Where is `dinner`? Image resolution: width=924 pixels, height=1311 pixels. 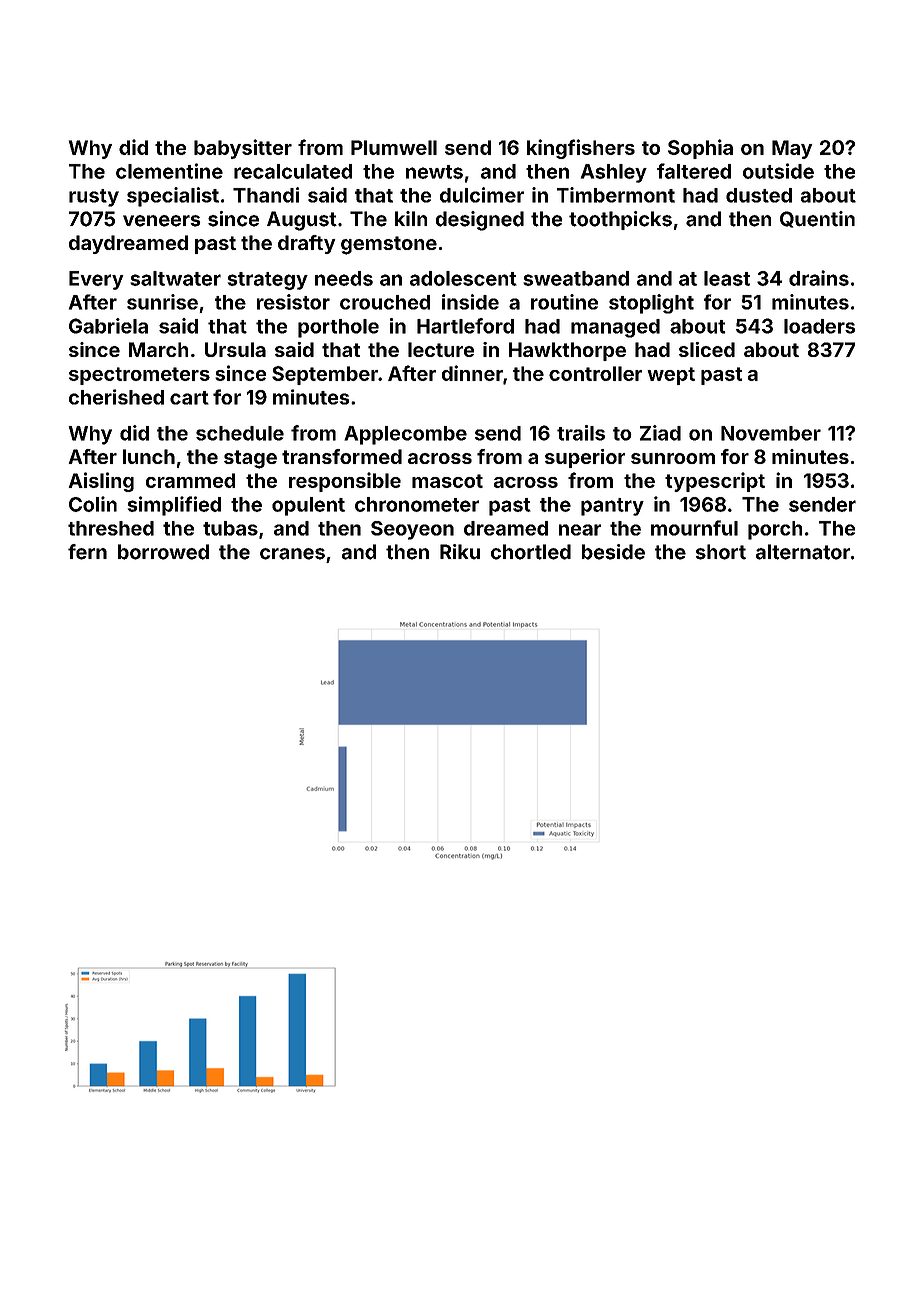
dinner is located at coordinates (472, 373).
